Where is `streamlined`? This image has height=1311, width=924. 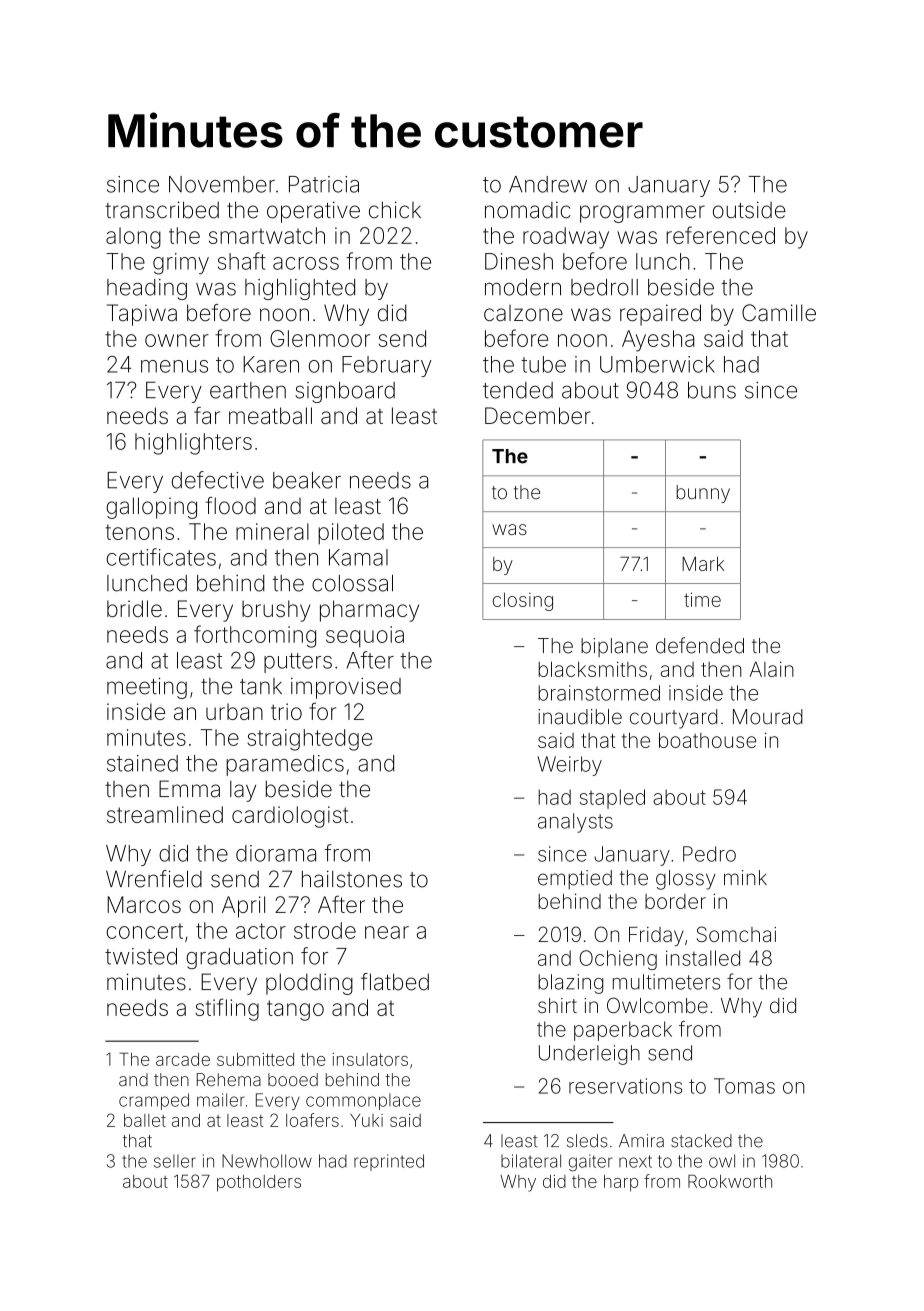 streamlined is located at coordinates (165, 814).
